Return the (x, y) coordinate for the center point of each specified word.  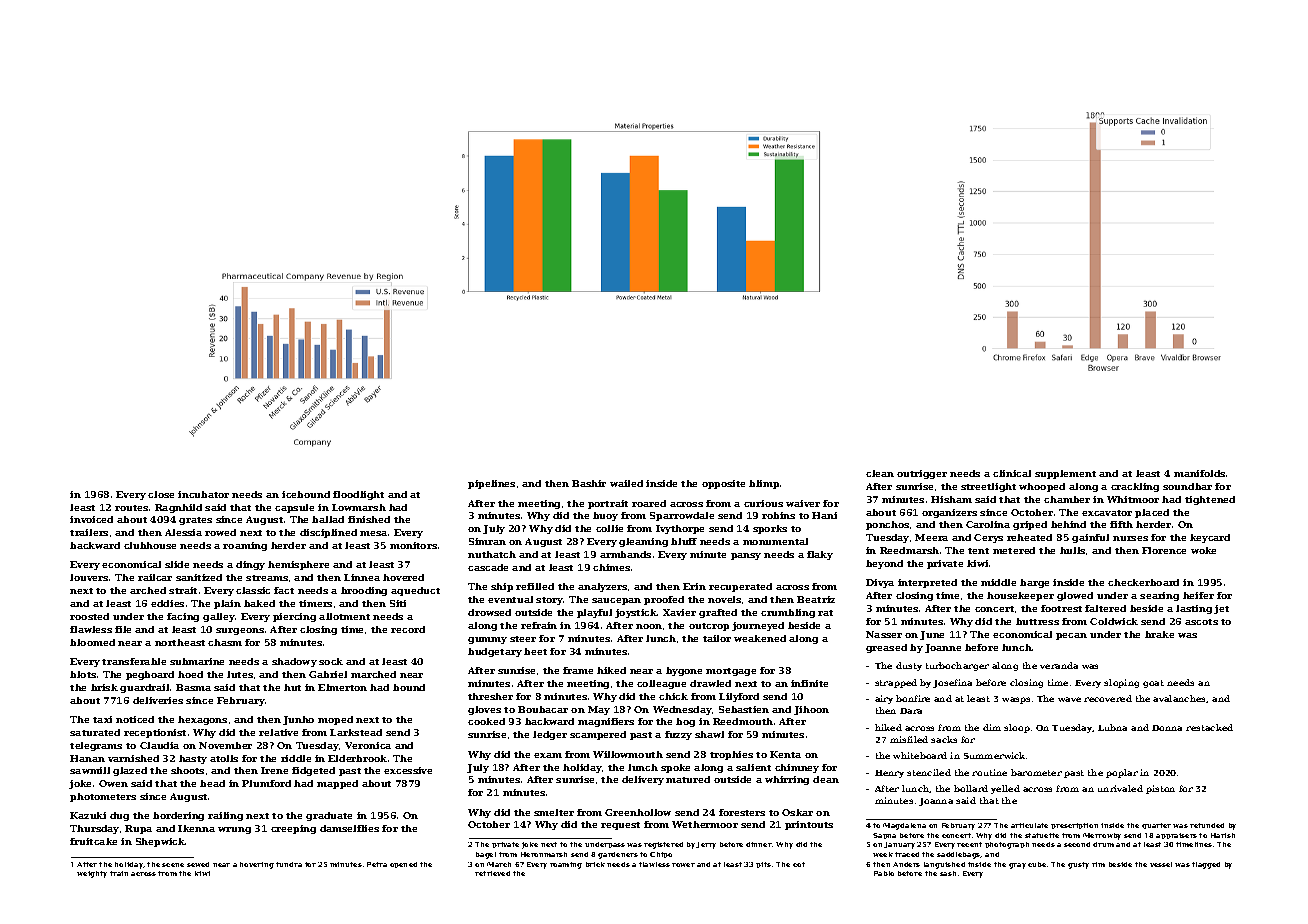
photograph (1007, 845)
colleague (661, 684)
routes (131, 508)
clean (880, 473)
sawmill (90, 770)
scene (173, 865)
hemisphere (298, 565)
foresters (742, 812)
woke (1203, 550)
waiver (803, 503)
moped (335, 720)
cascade (488, 567)
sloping (1121, 683)
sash (948, 873)
